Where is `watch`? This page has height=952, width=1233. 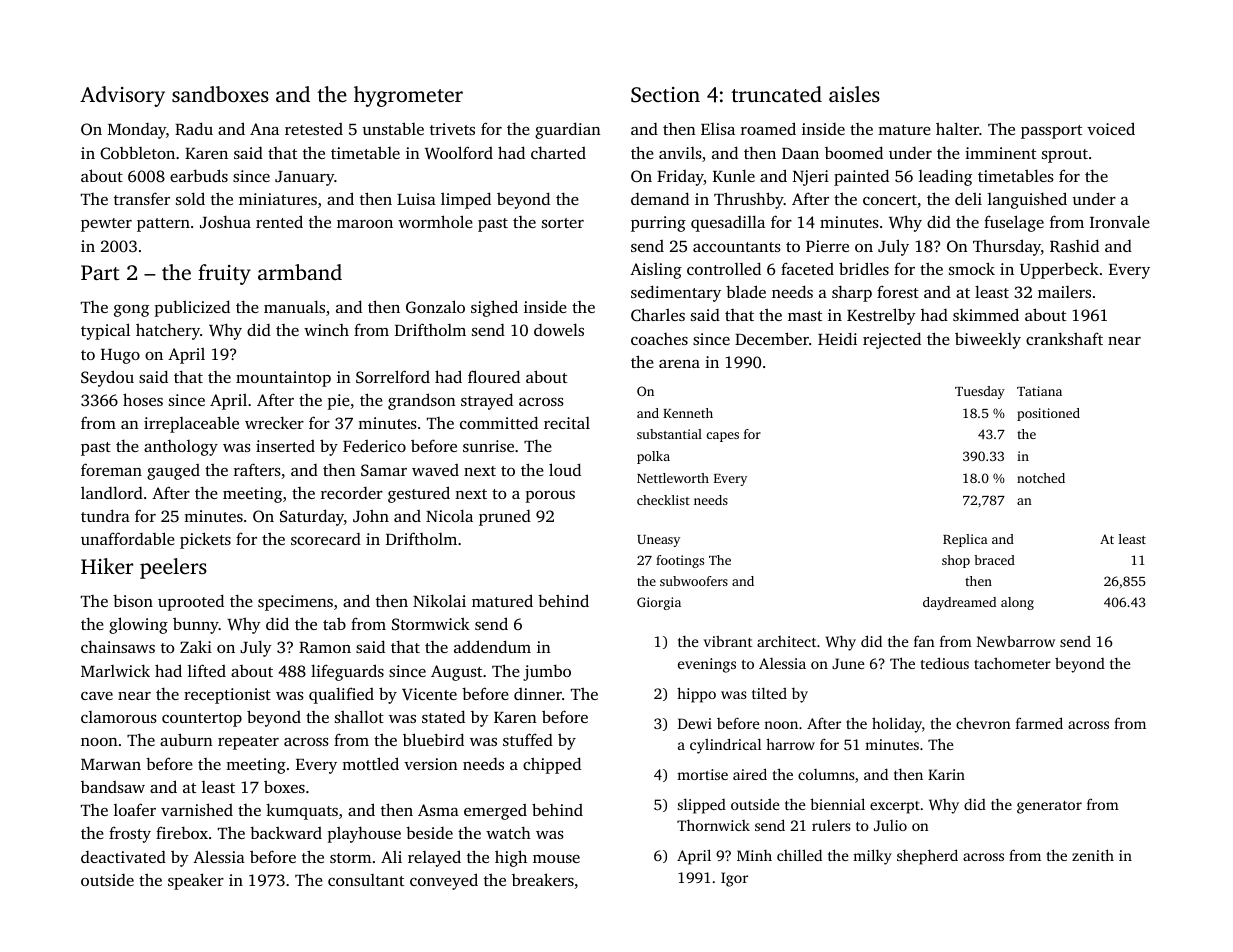
watch is located at coordinates (508, 832).
